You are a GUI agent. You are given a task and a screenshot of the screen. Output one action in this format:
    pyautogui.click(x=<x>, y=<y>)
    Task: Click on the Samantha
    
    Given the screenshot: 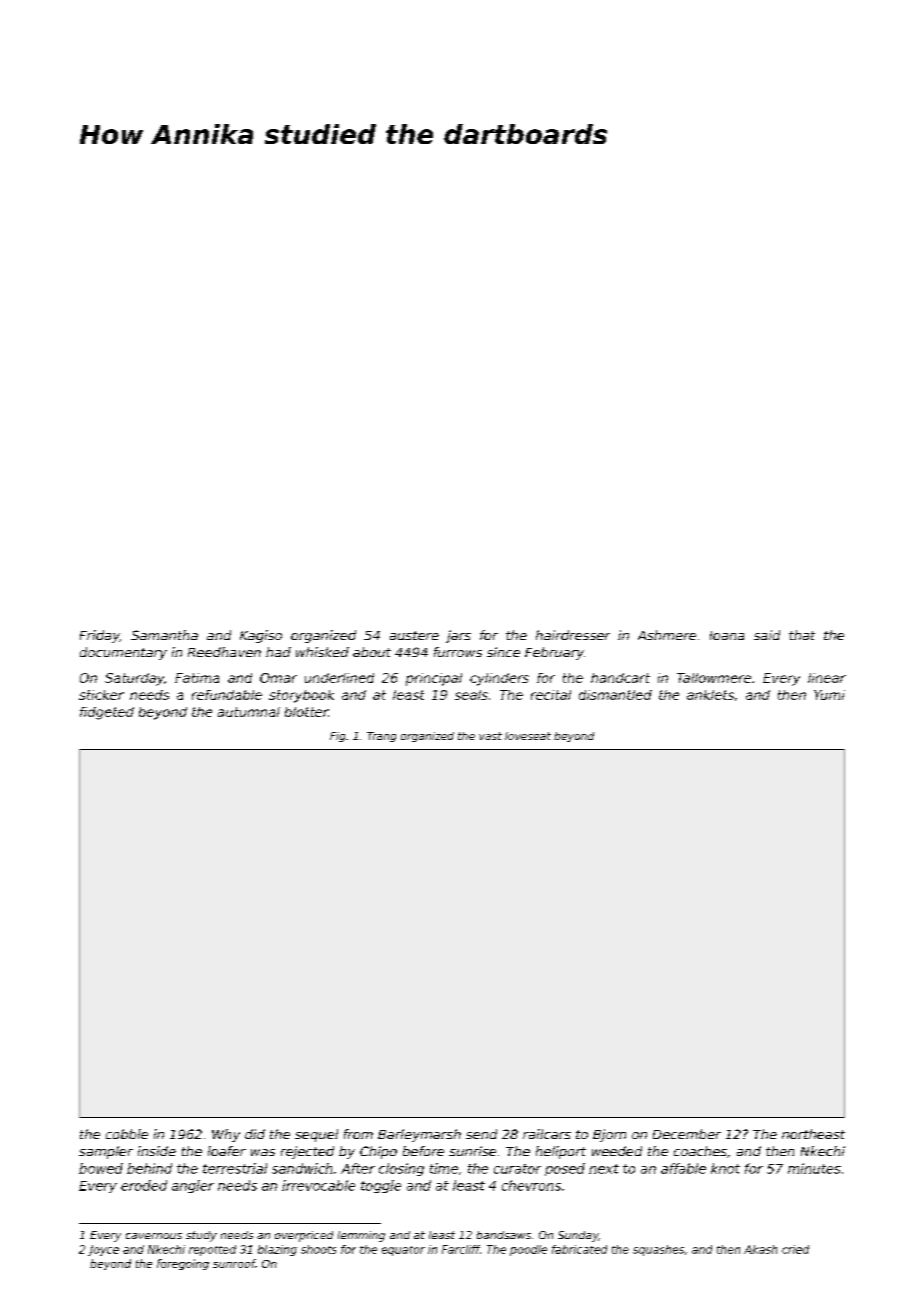 What is the action you would take?
    pyautogui.click(x=164, y=635)
